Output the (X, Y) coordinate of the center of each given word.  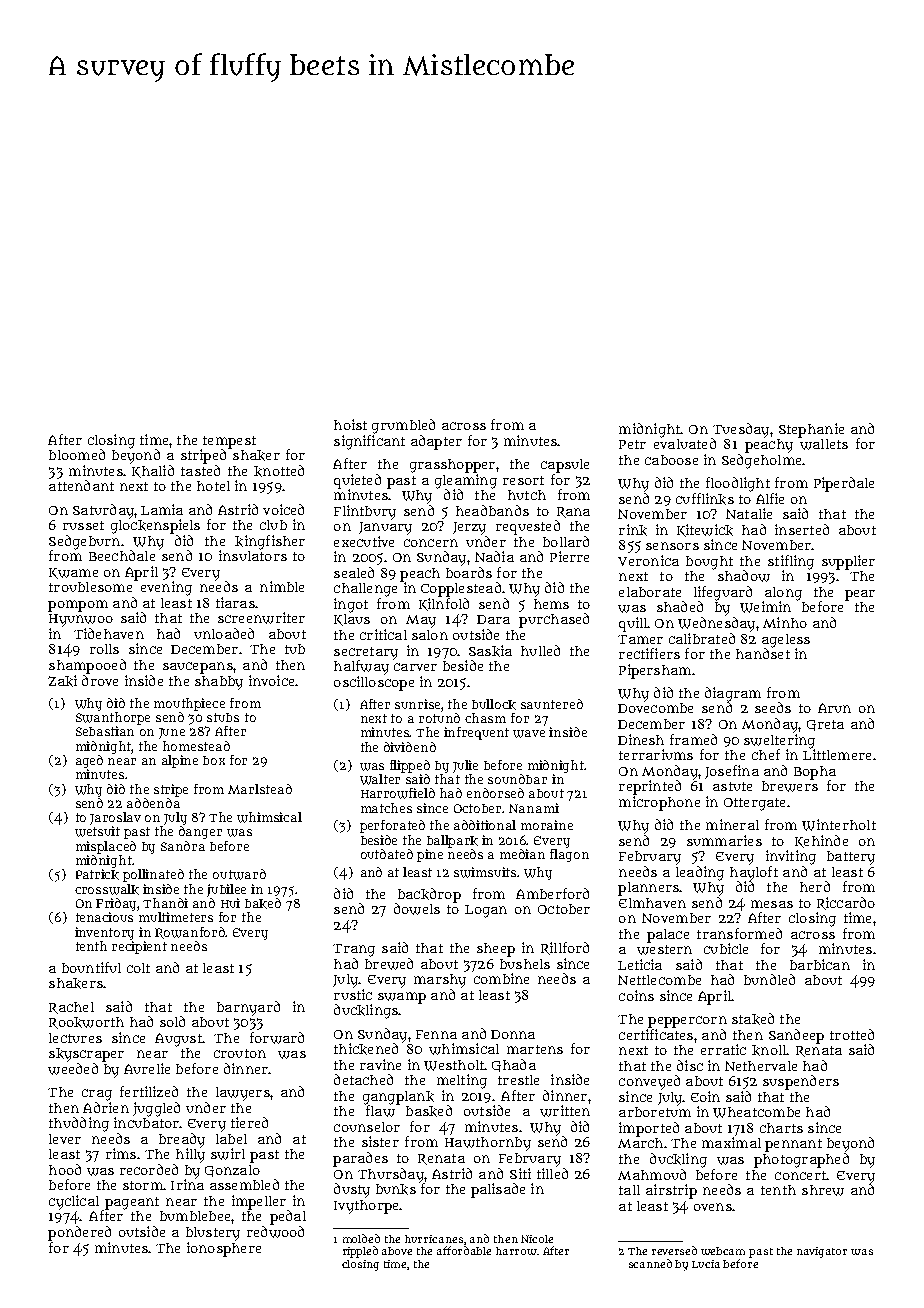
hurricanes (434, 1239)
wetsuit (97, 831)
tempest (229, 442)
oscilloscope (374, 683)
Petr (632, 444)
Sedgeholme (761, 461)
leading (700, 873)
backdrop (429, 895)
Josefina (732, 772)
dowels (417, 909)
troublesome (90, 587)
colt (138, 968)
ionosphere (224, 1249)
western (664, 950)
